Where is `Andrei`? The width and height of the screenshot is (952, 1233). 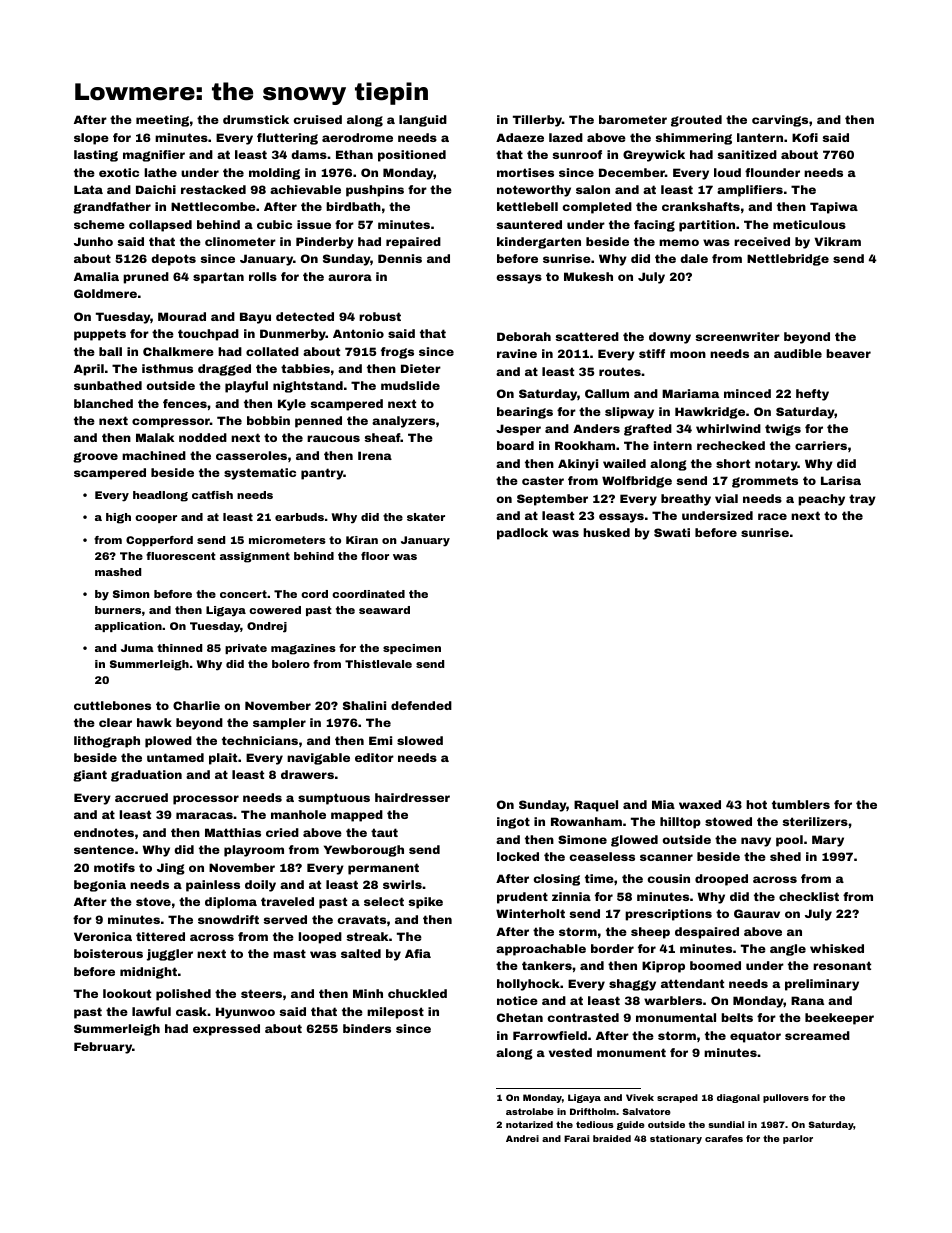
Andrei is located at coordinates (522, 1138).
